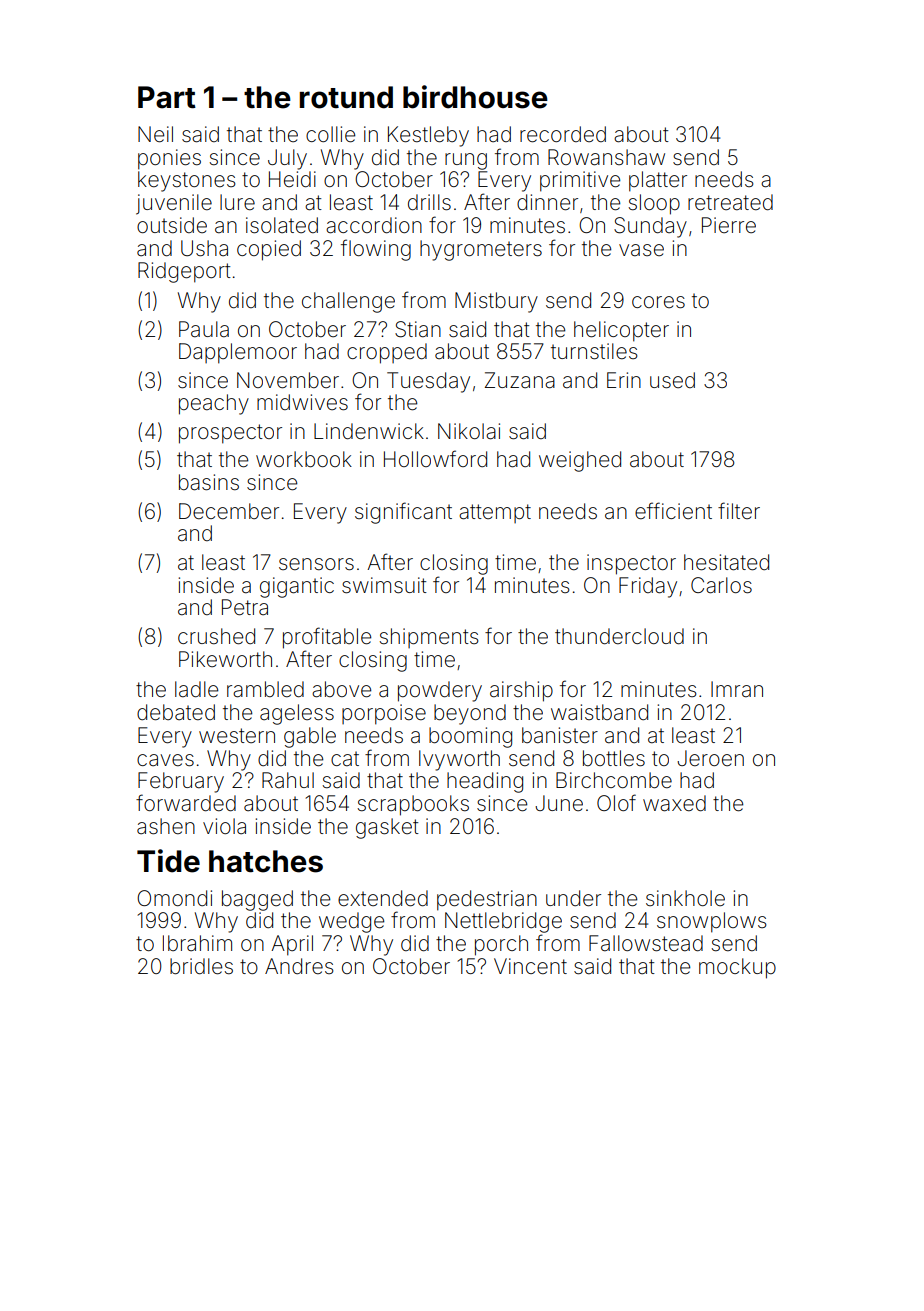  What do you see at coordinates (501, 945) in the image?
I see `porch` at bounding box center [501, 945].
